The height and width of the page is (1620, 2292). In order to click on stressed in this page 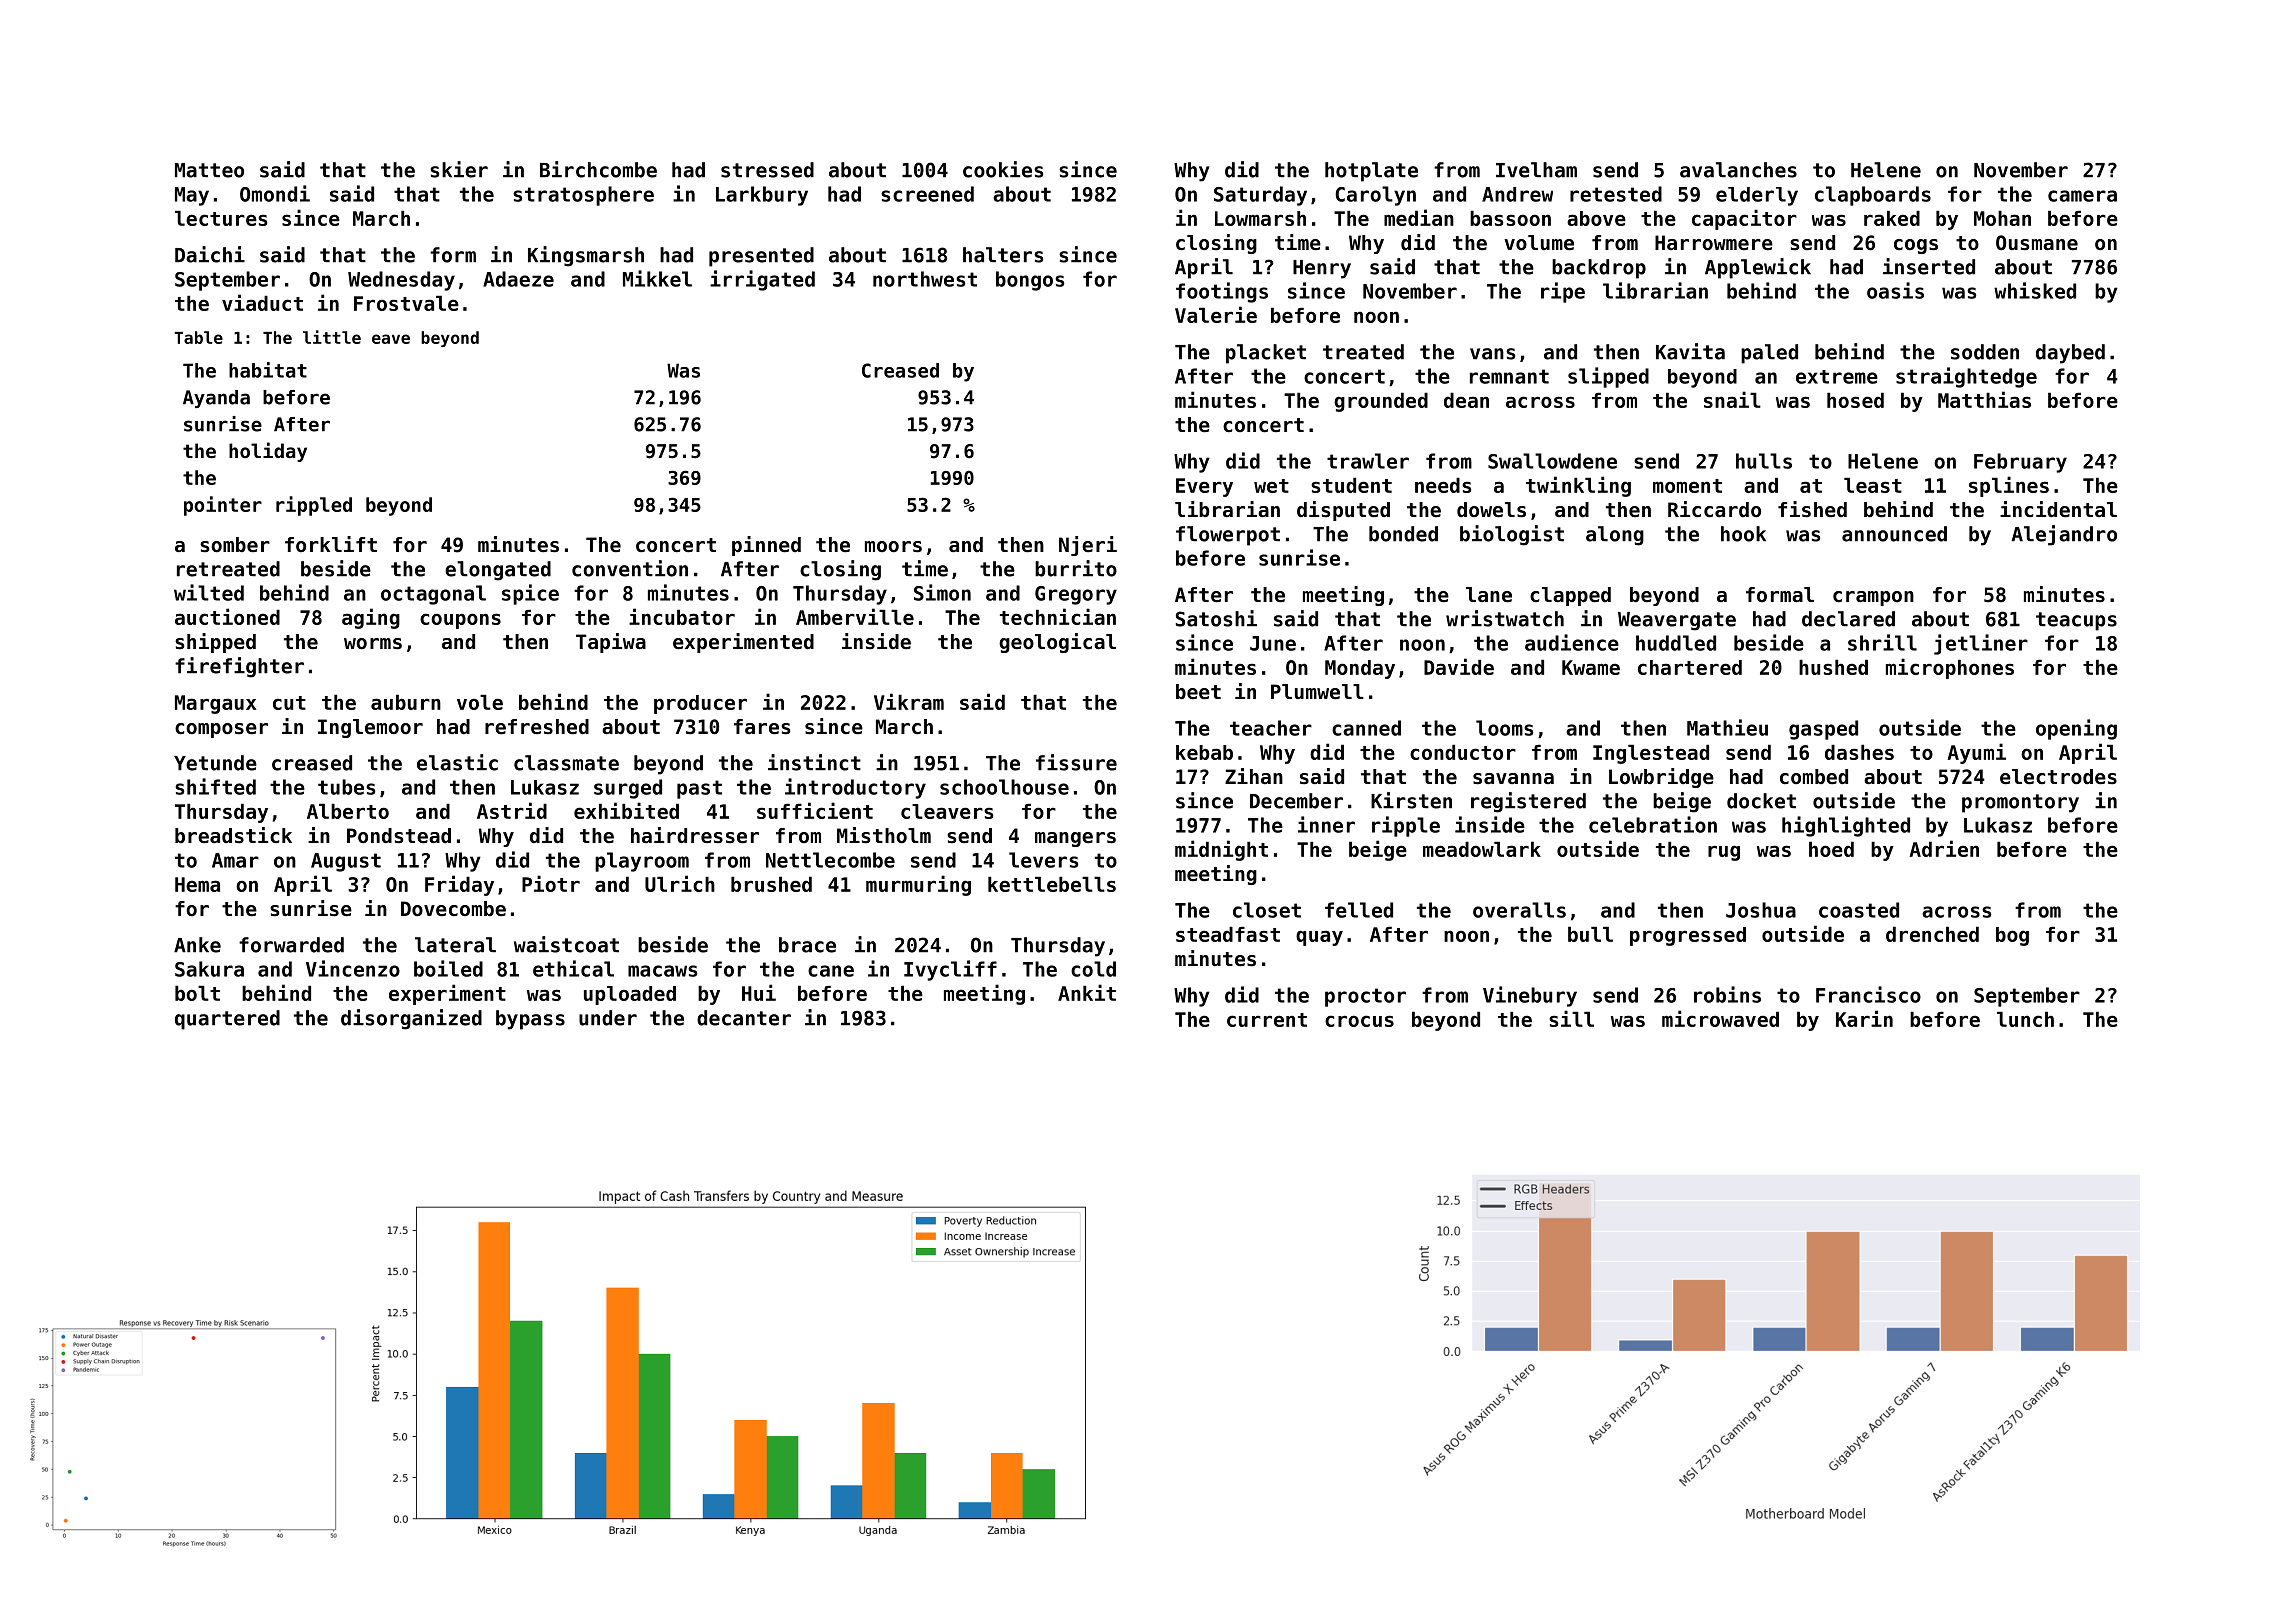, I will do `click(767, 170)`.
